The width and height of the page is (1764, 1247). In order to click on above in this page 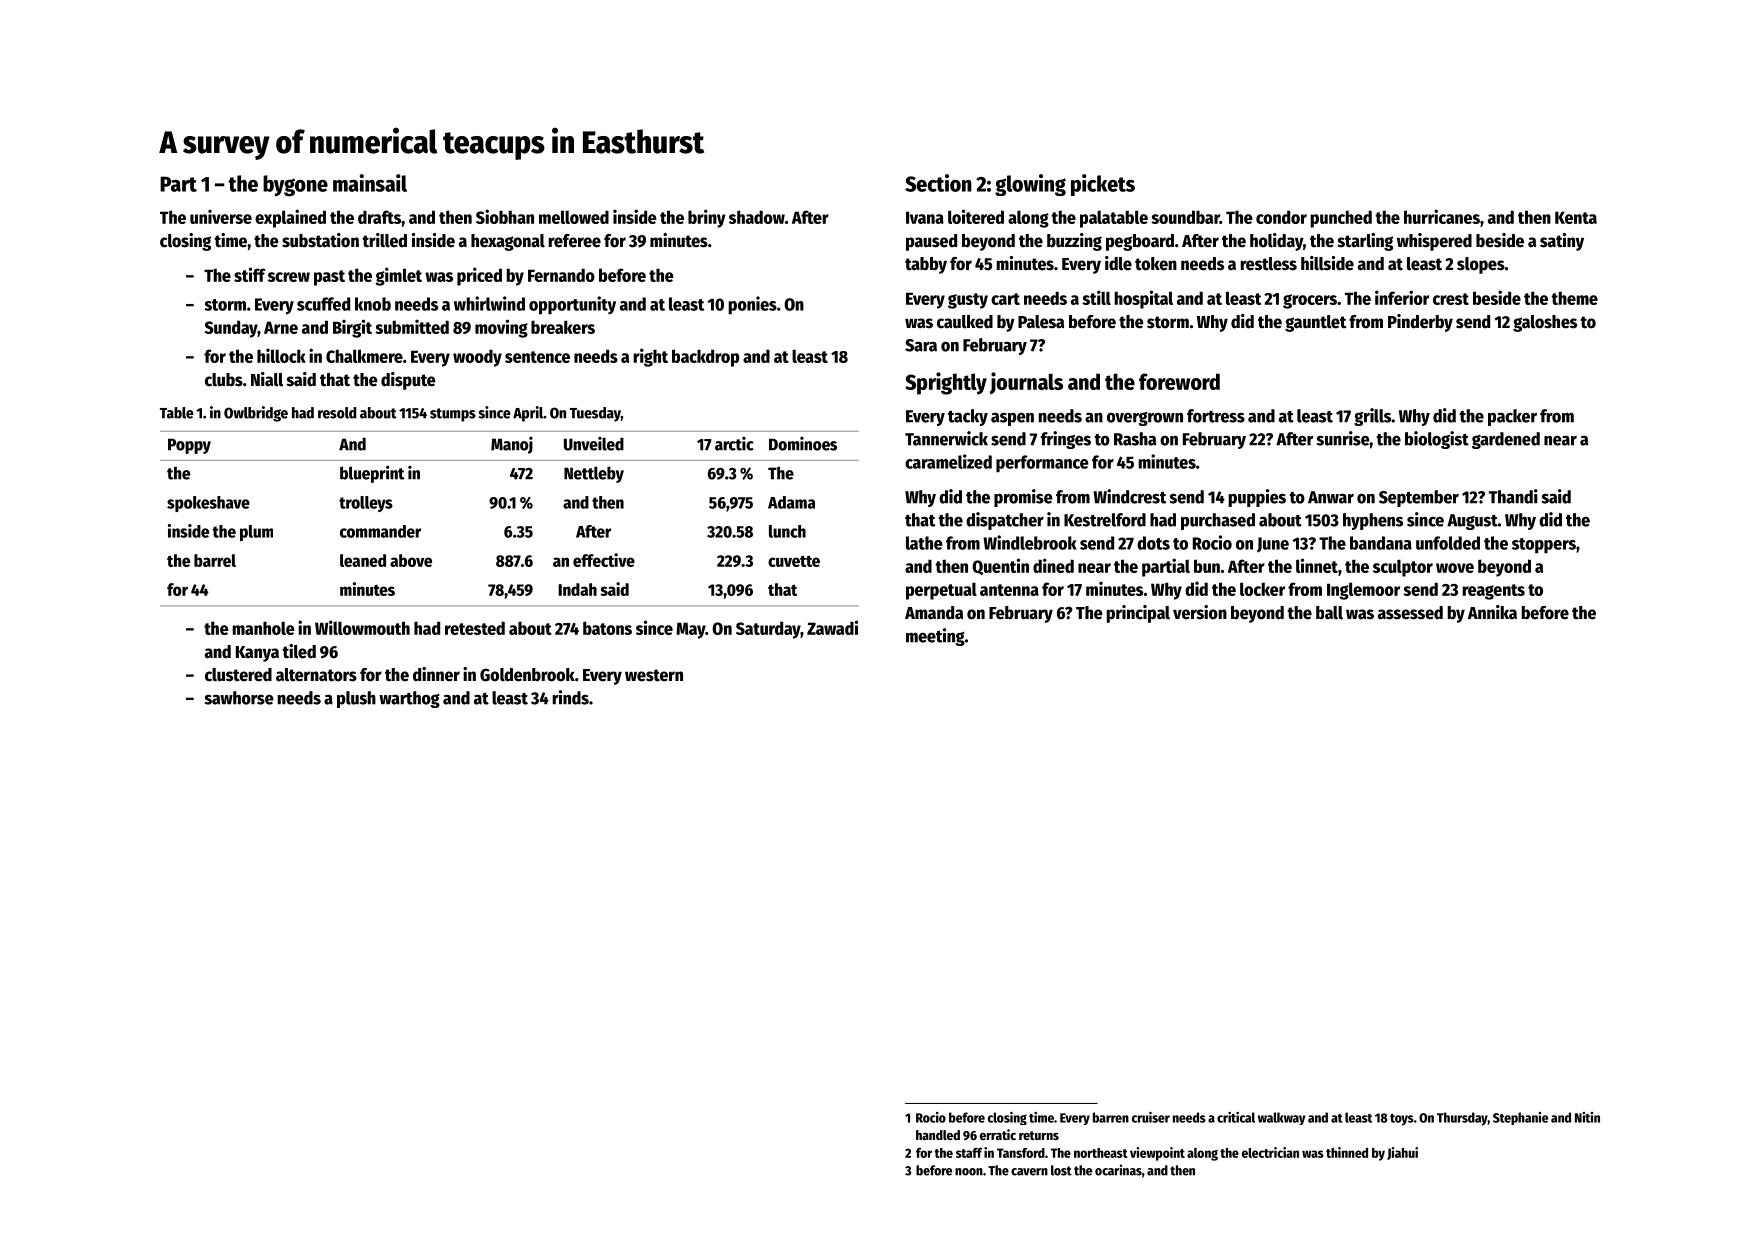, I will do `click(411, 560)`.
